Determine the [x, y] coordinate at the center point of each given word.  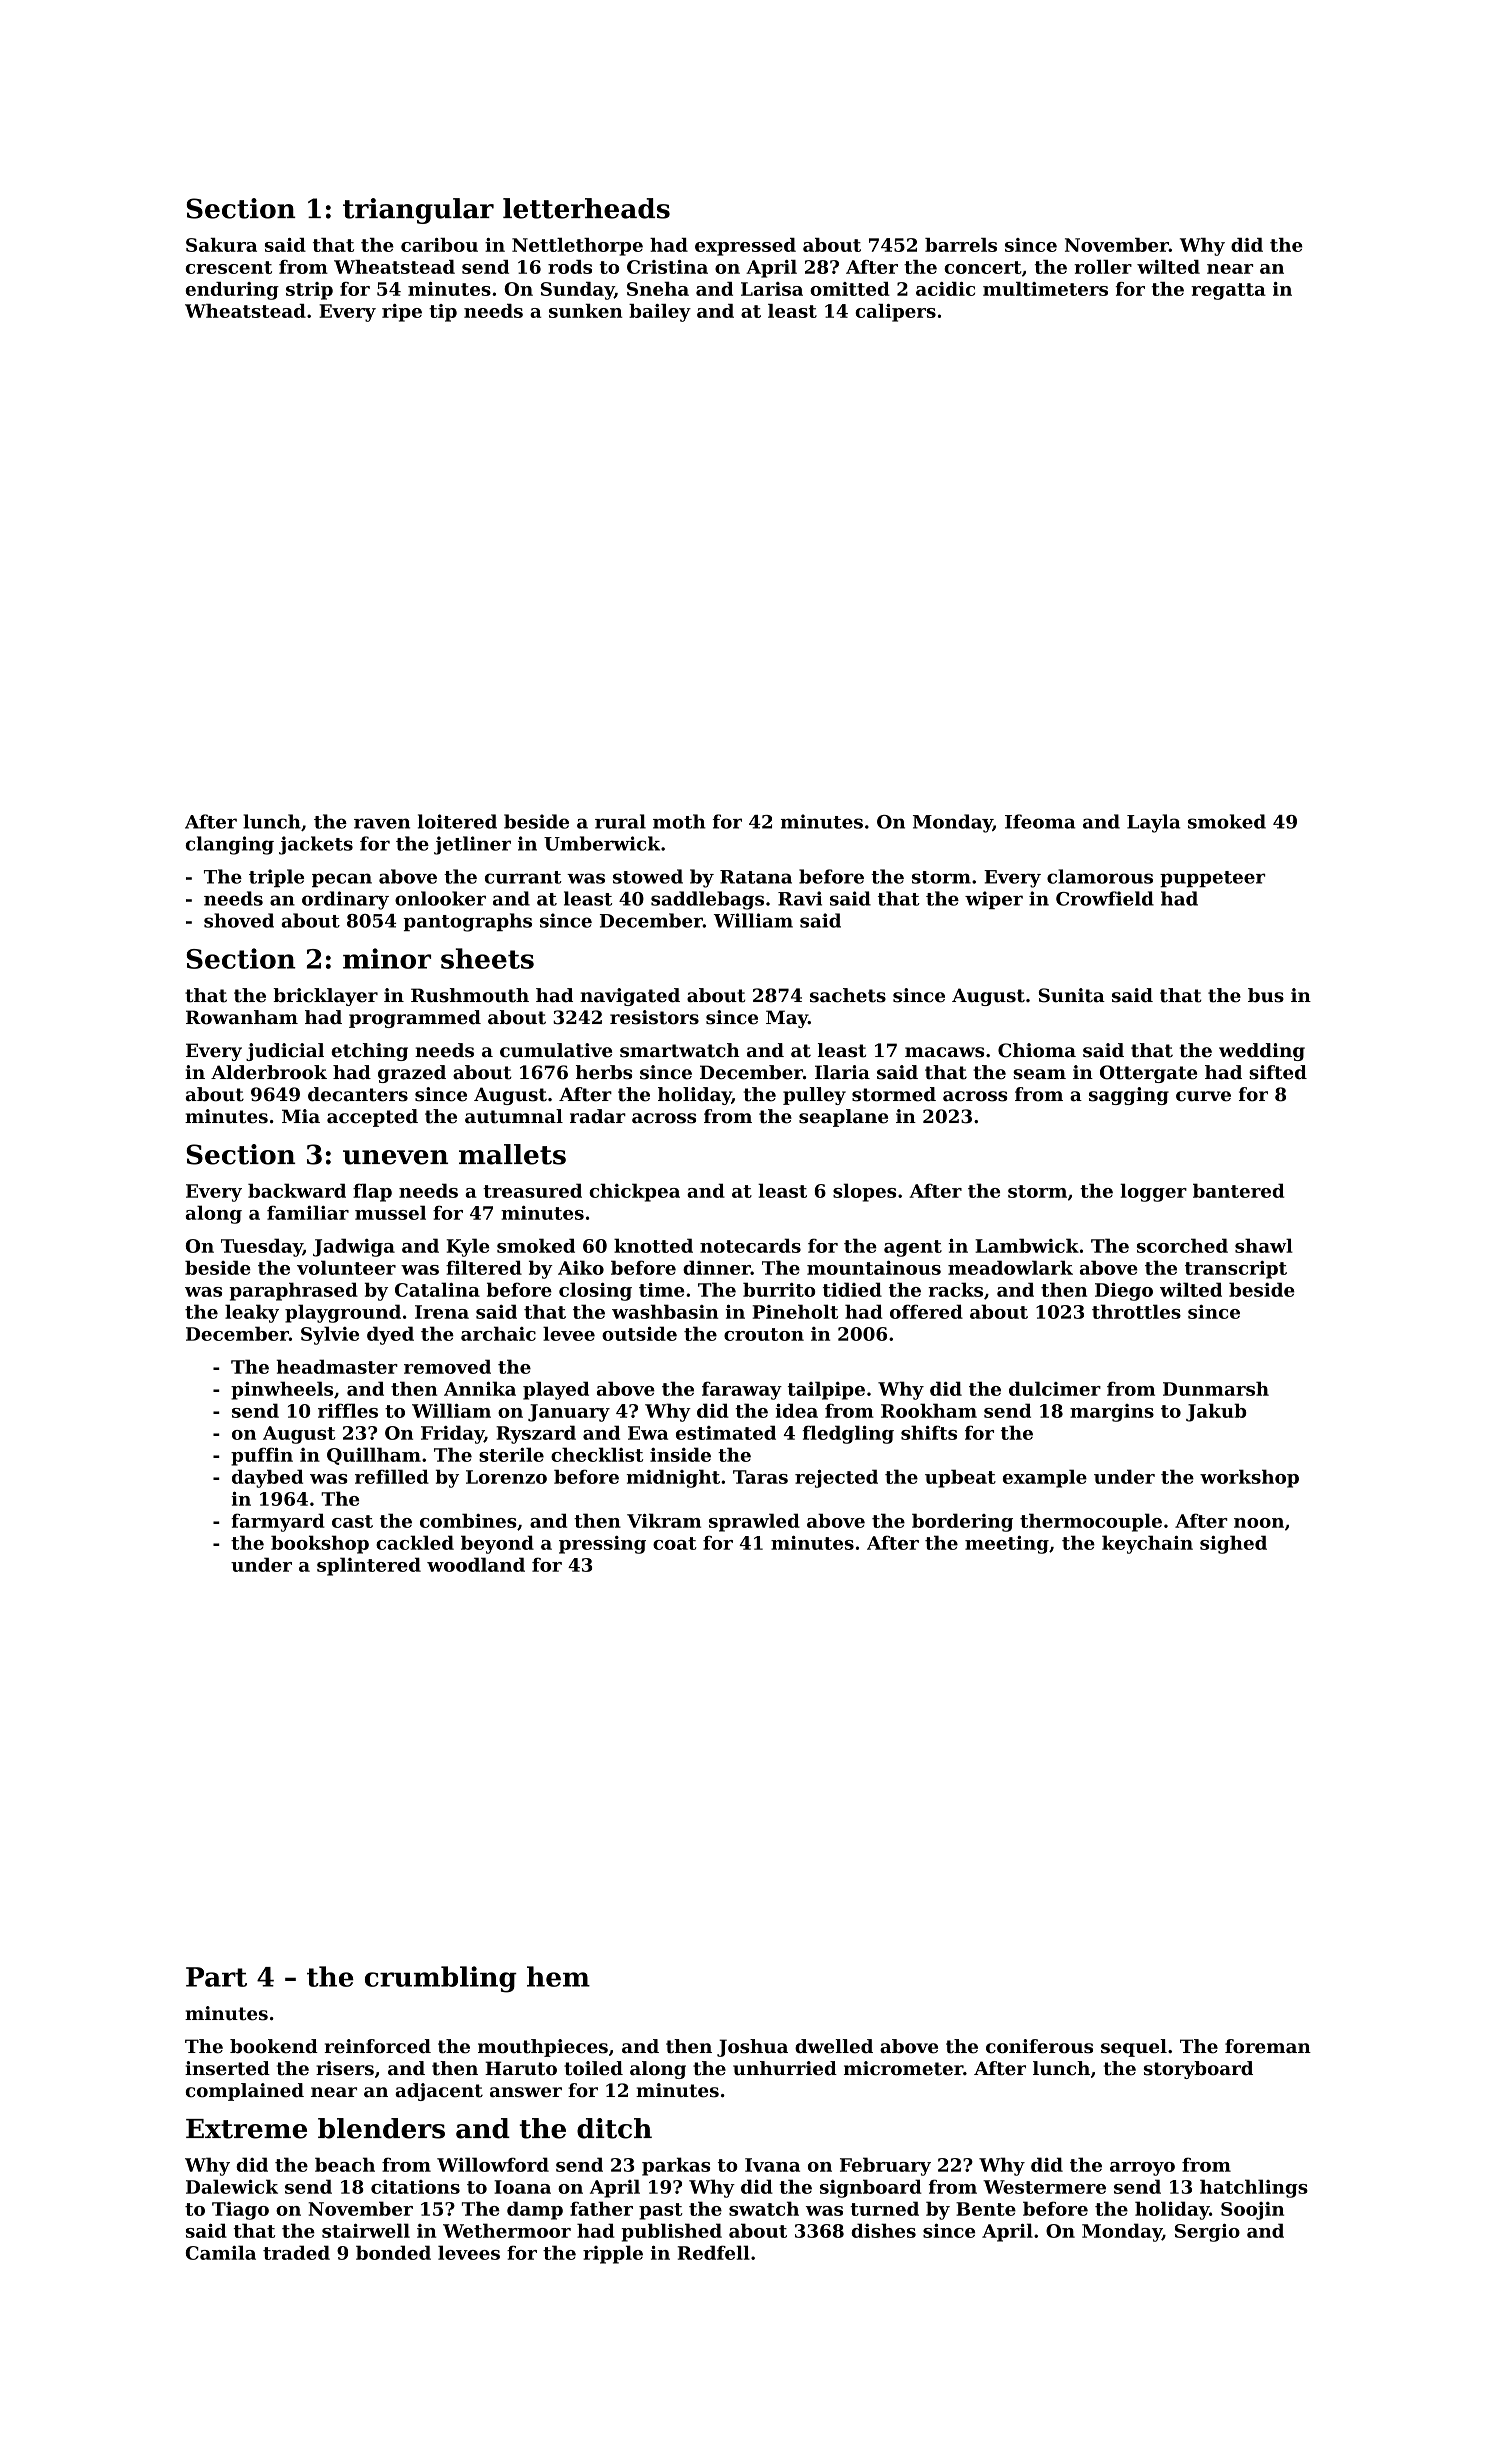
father [601, 2208]
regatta [1228, 291]
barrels [961, 245]
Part [216, 1977]
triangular [418, 211]
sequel [1134, 2048]
